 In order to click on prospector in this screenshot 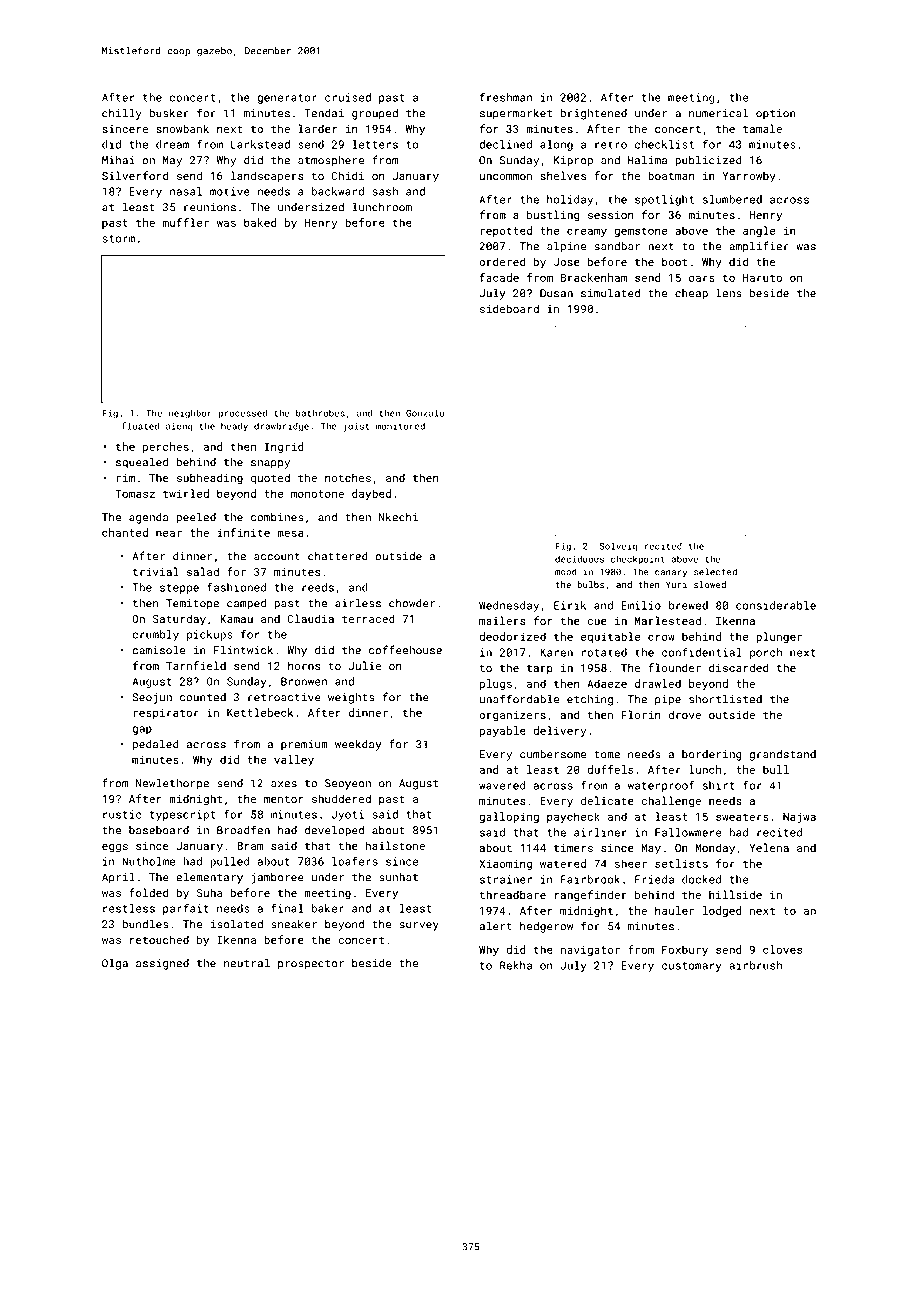, I will do `click(311, 965)`.
